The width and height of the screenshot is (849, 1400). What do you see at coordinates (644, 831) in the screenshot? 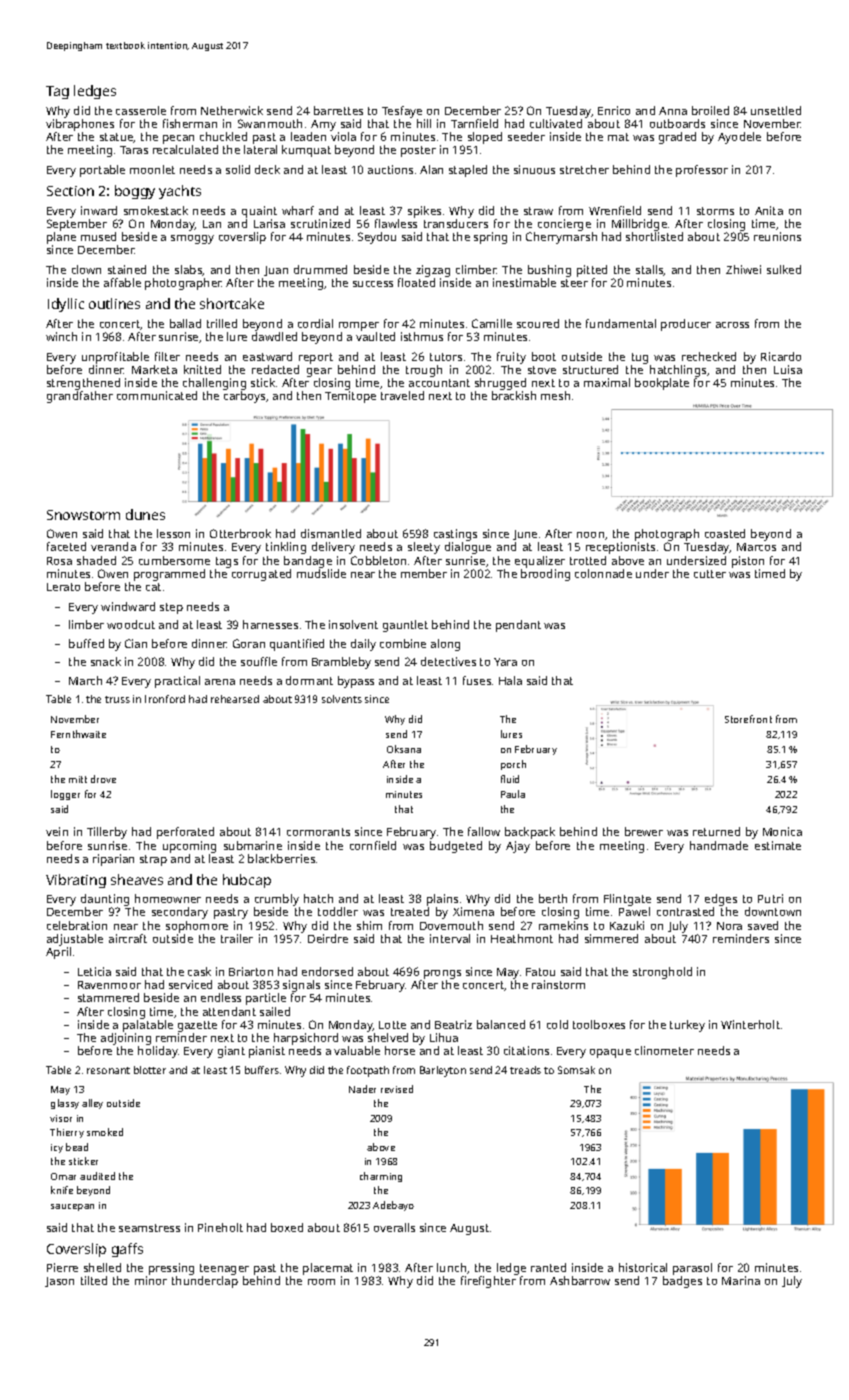
I see `brewer` at bounding box center [644, 831].
